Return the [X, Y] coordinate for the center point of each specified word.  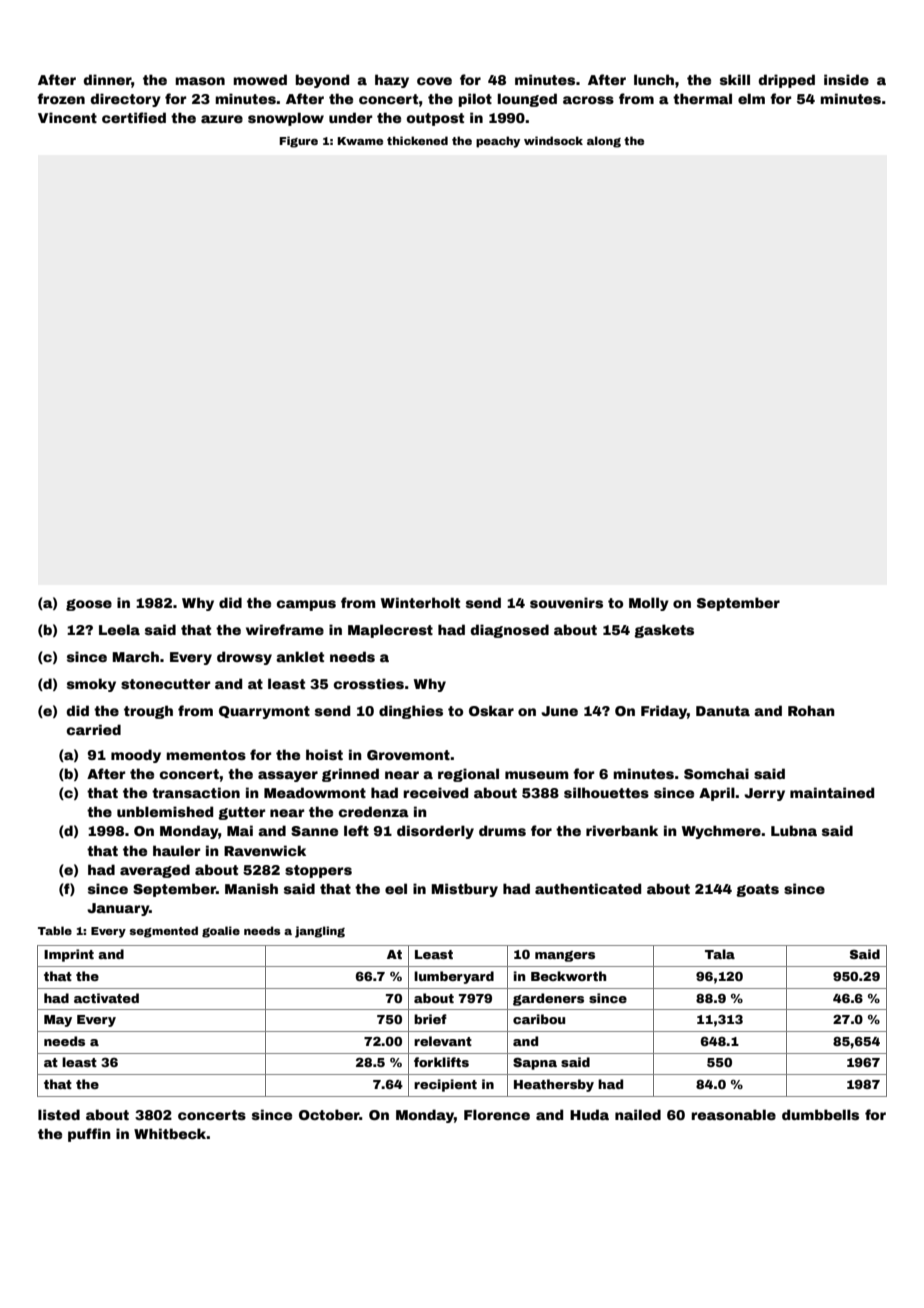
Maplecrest [390, 631]
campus [306, 605]
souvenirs [566, 602]
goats [757, 890]
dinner [107, 79]
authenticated [588, 888]
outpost [435, 119]
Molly [649, 604]
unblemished [165, 811]
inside [846, 79]
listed [59, 1114]
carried [94, 729]
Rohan [811, 710]
